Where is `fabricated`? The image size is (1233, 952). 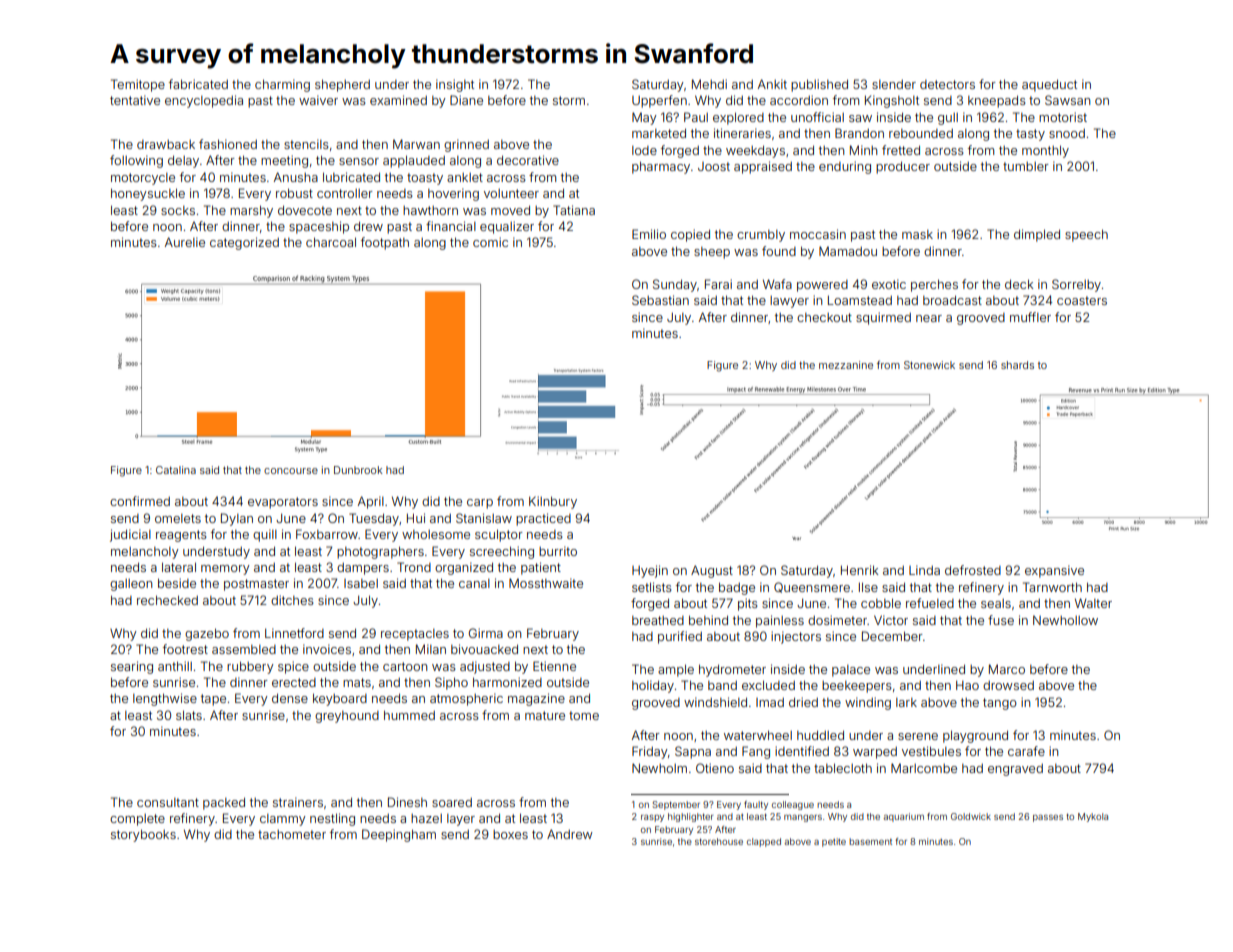
fabricated is located at coordinates (198, 84).
